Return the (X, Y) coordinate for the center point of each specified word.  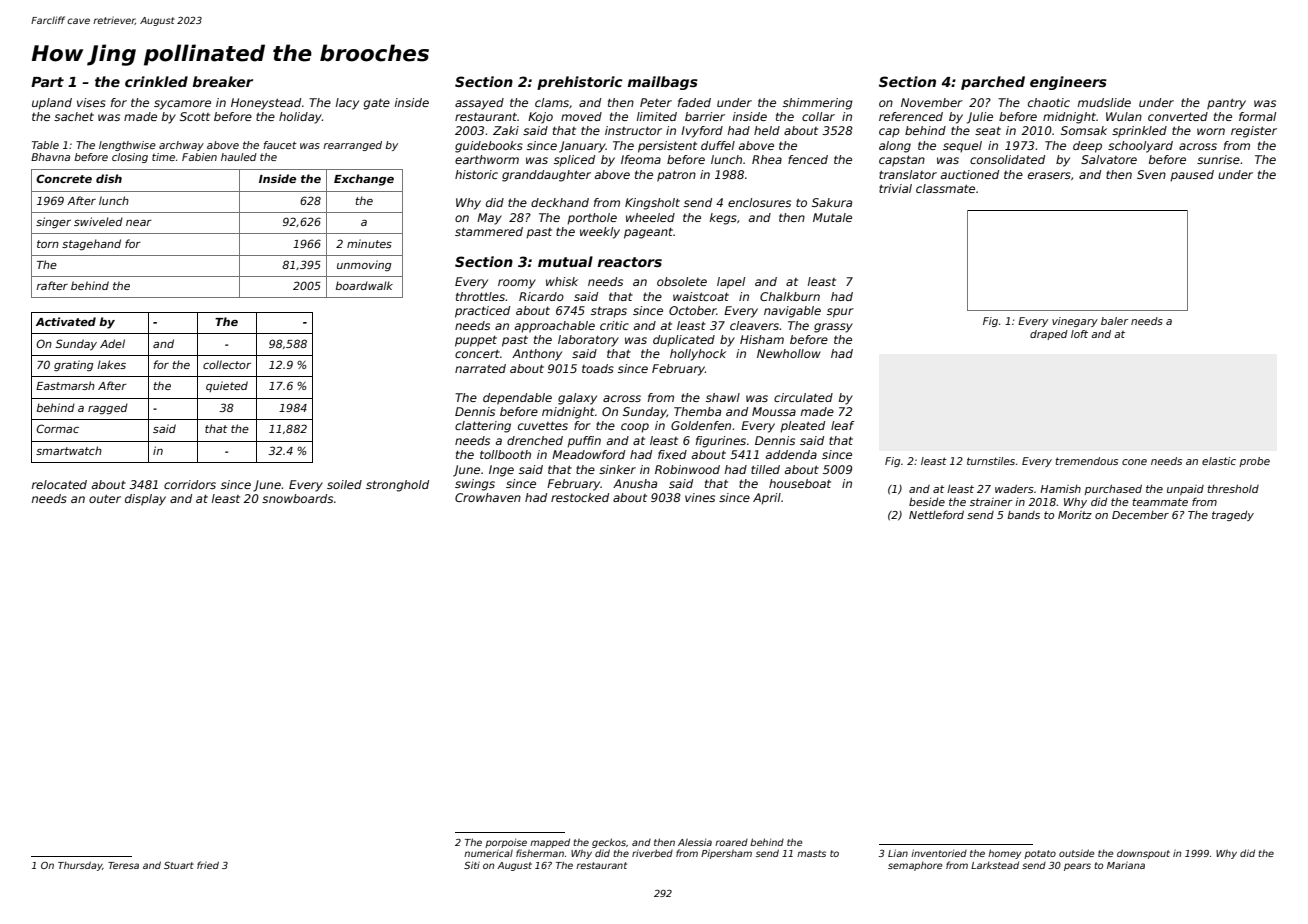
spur (840, 313)
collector (227, 364)
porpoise (506, 843)
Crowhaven (488, 497)
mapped (550, 843)
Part (47, 82)
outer (105, 499)
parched (993, 83)
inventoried (939, 853)
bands (1023, 515)
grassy (833, 328)
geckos (609, 843)
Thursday (80, 866)
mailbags (663, 83)
